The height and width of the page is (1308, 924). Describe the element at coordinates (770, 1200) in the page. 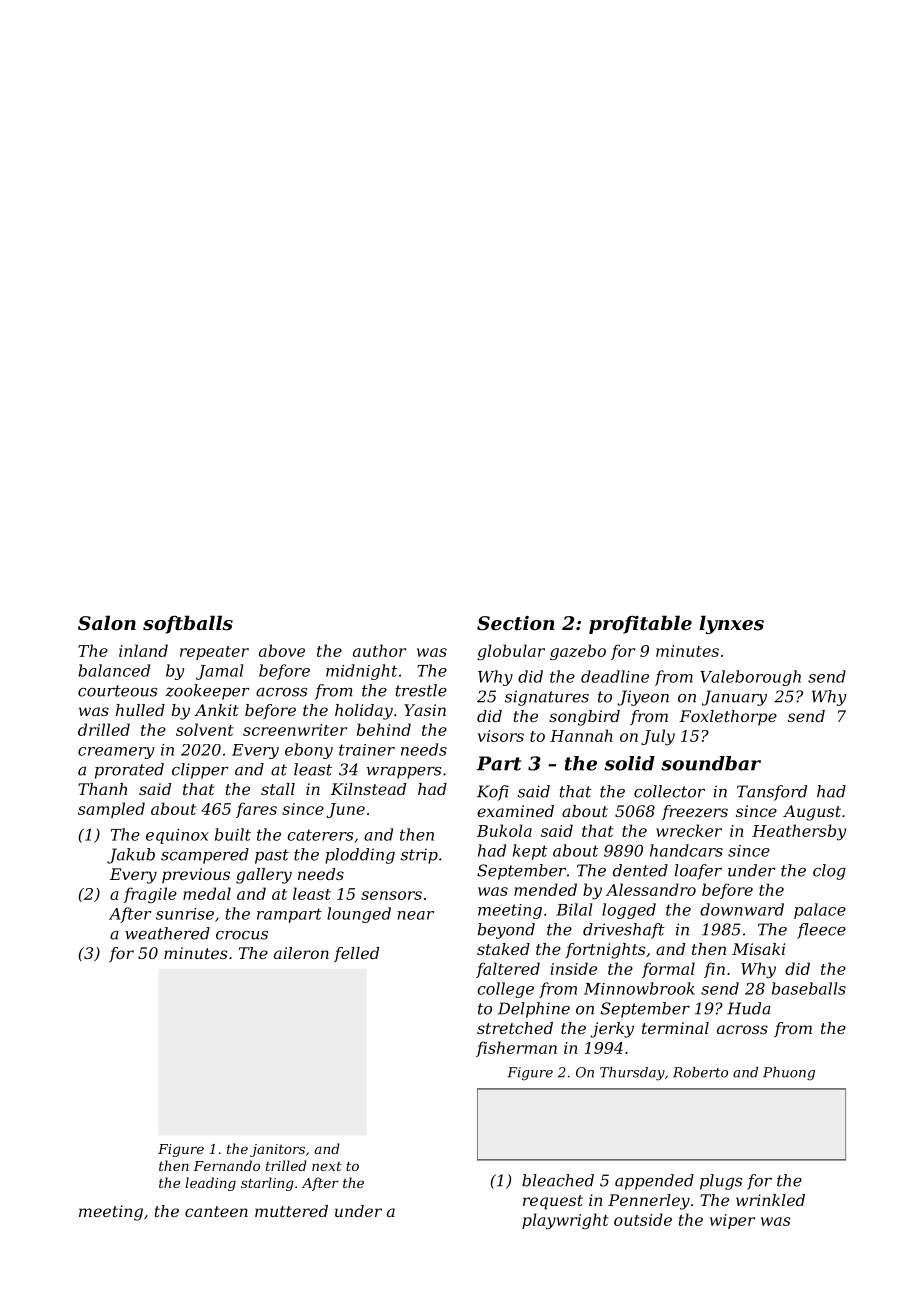

I see `wrinkled` at that location.
